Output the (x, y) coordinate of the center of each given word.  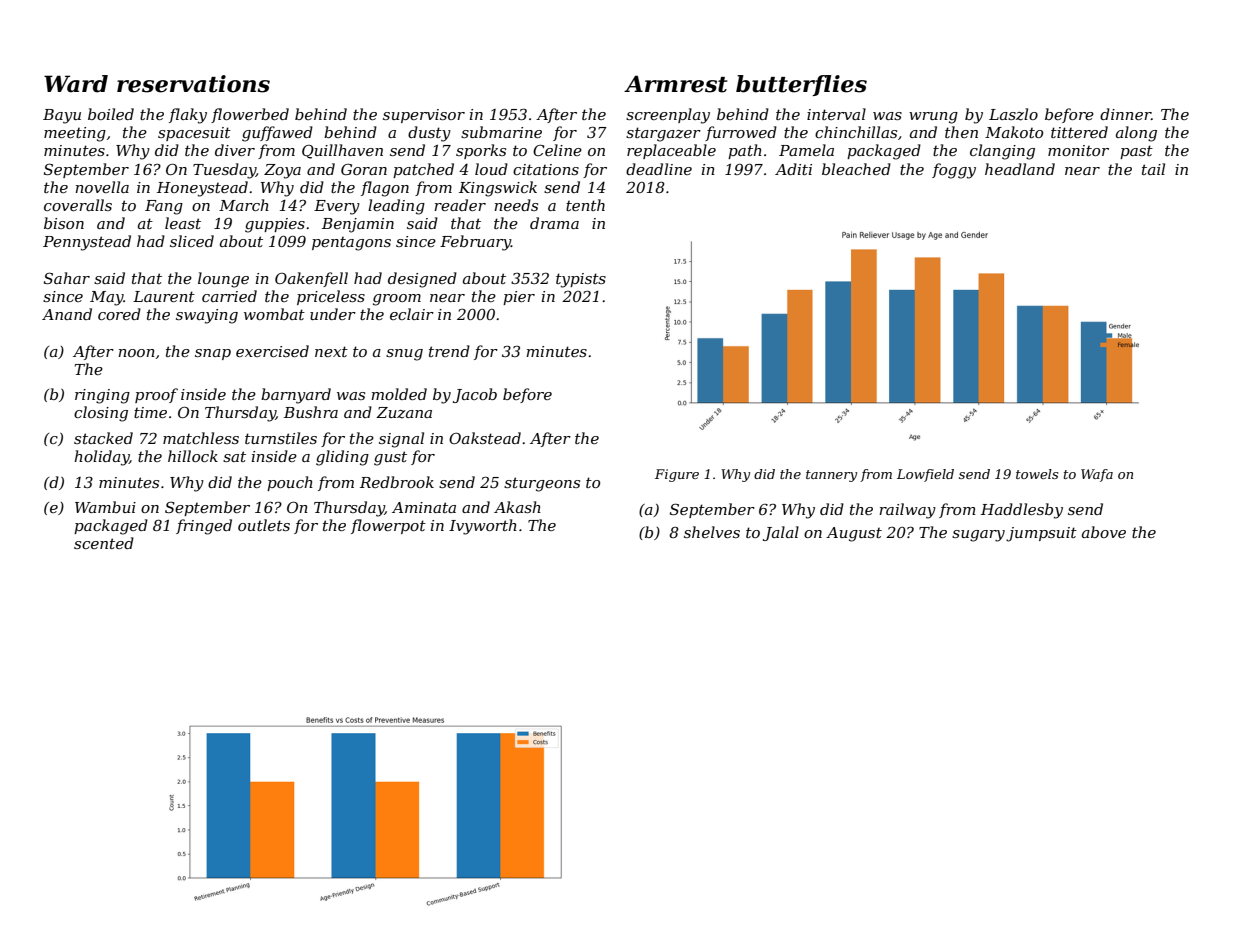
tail (1153, 169)
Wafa (1097, 475)
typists (581, 280)
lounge (223, 280)
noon (136, 353)
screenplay (668, 116)
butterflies (801, 85)
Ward (76, 84)
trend (449, 351)
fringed (204, 527)
